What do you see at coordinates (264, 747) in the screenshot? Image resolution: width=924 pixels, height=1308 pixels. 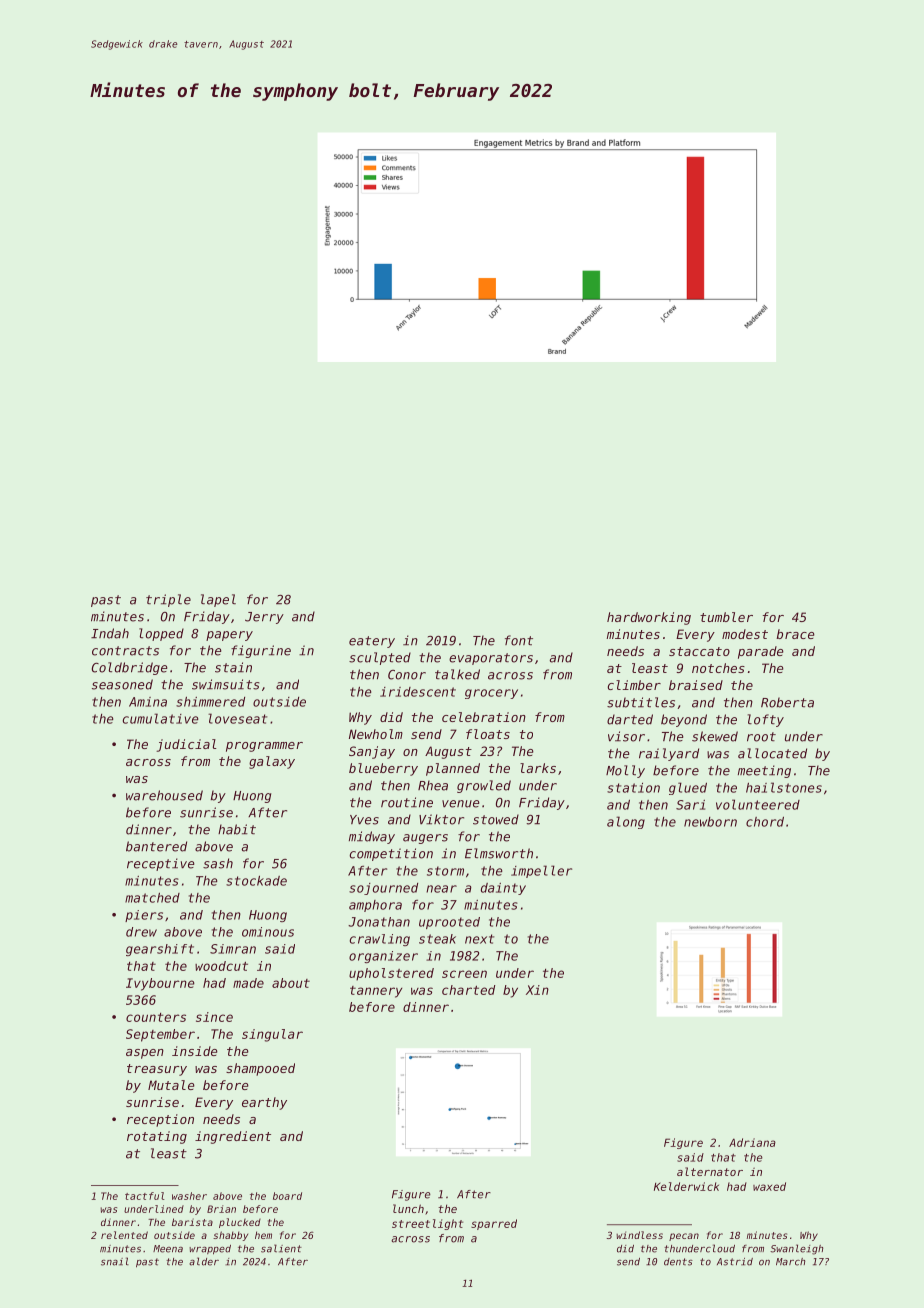 I see `programmer` at bounding box center [264, 747].
